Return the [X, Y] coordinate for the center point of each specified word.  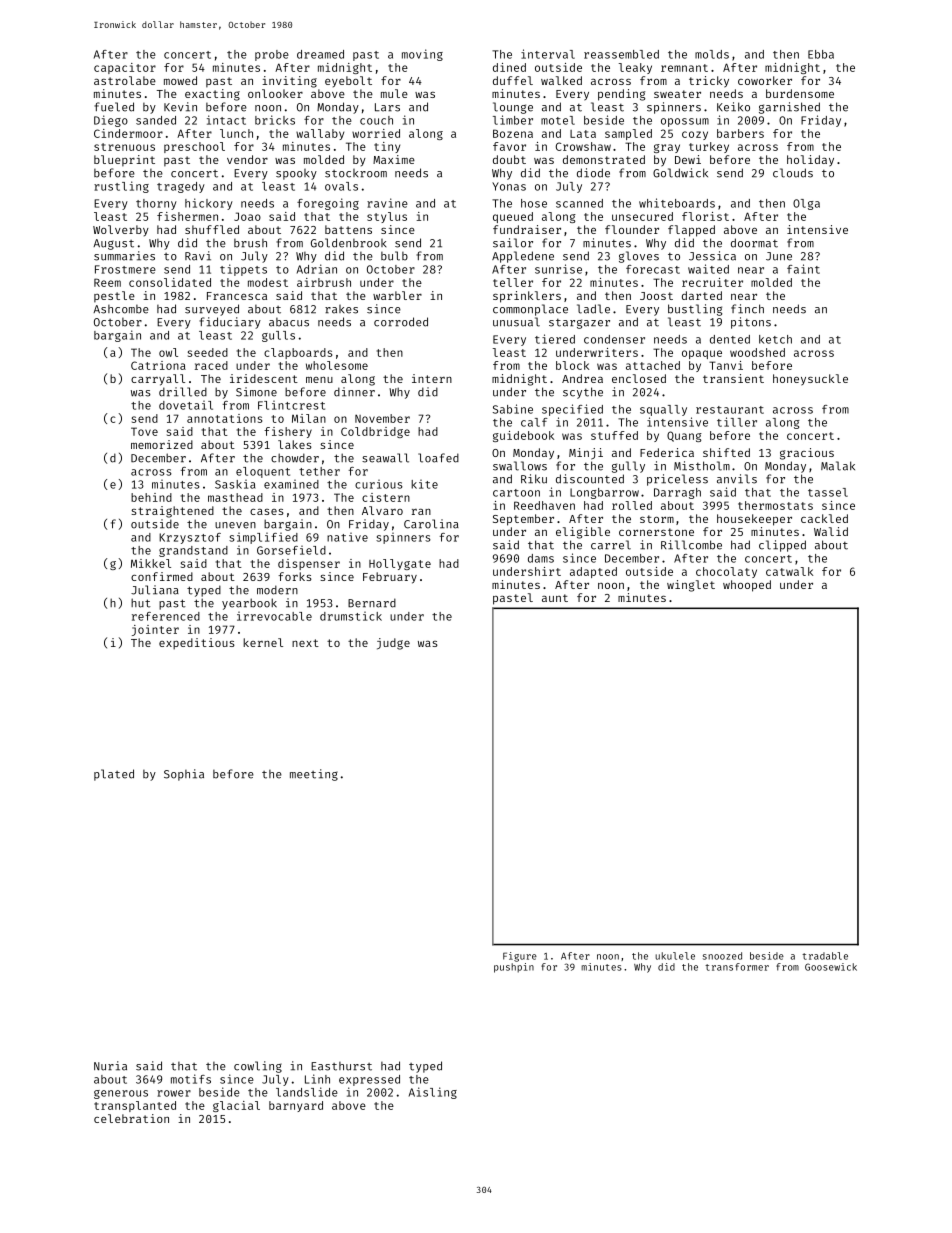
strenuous [124, 147]
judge [393, 644]
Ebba [821, 54]
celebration [131, 1118]
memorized [162, 444]
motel [558, 120]
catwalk [789, 571]
